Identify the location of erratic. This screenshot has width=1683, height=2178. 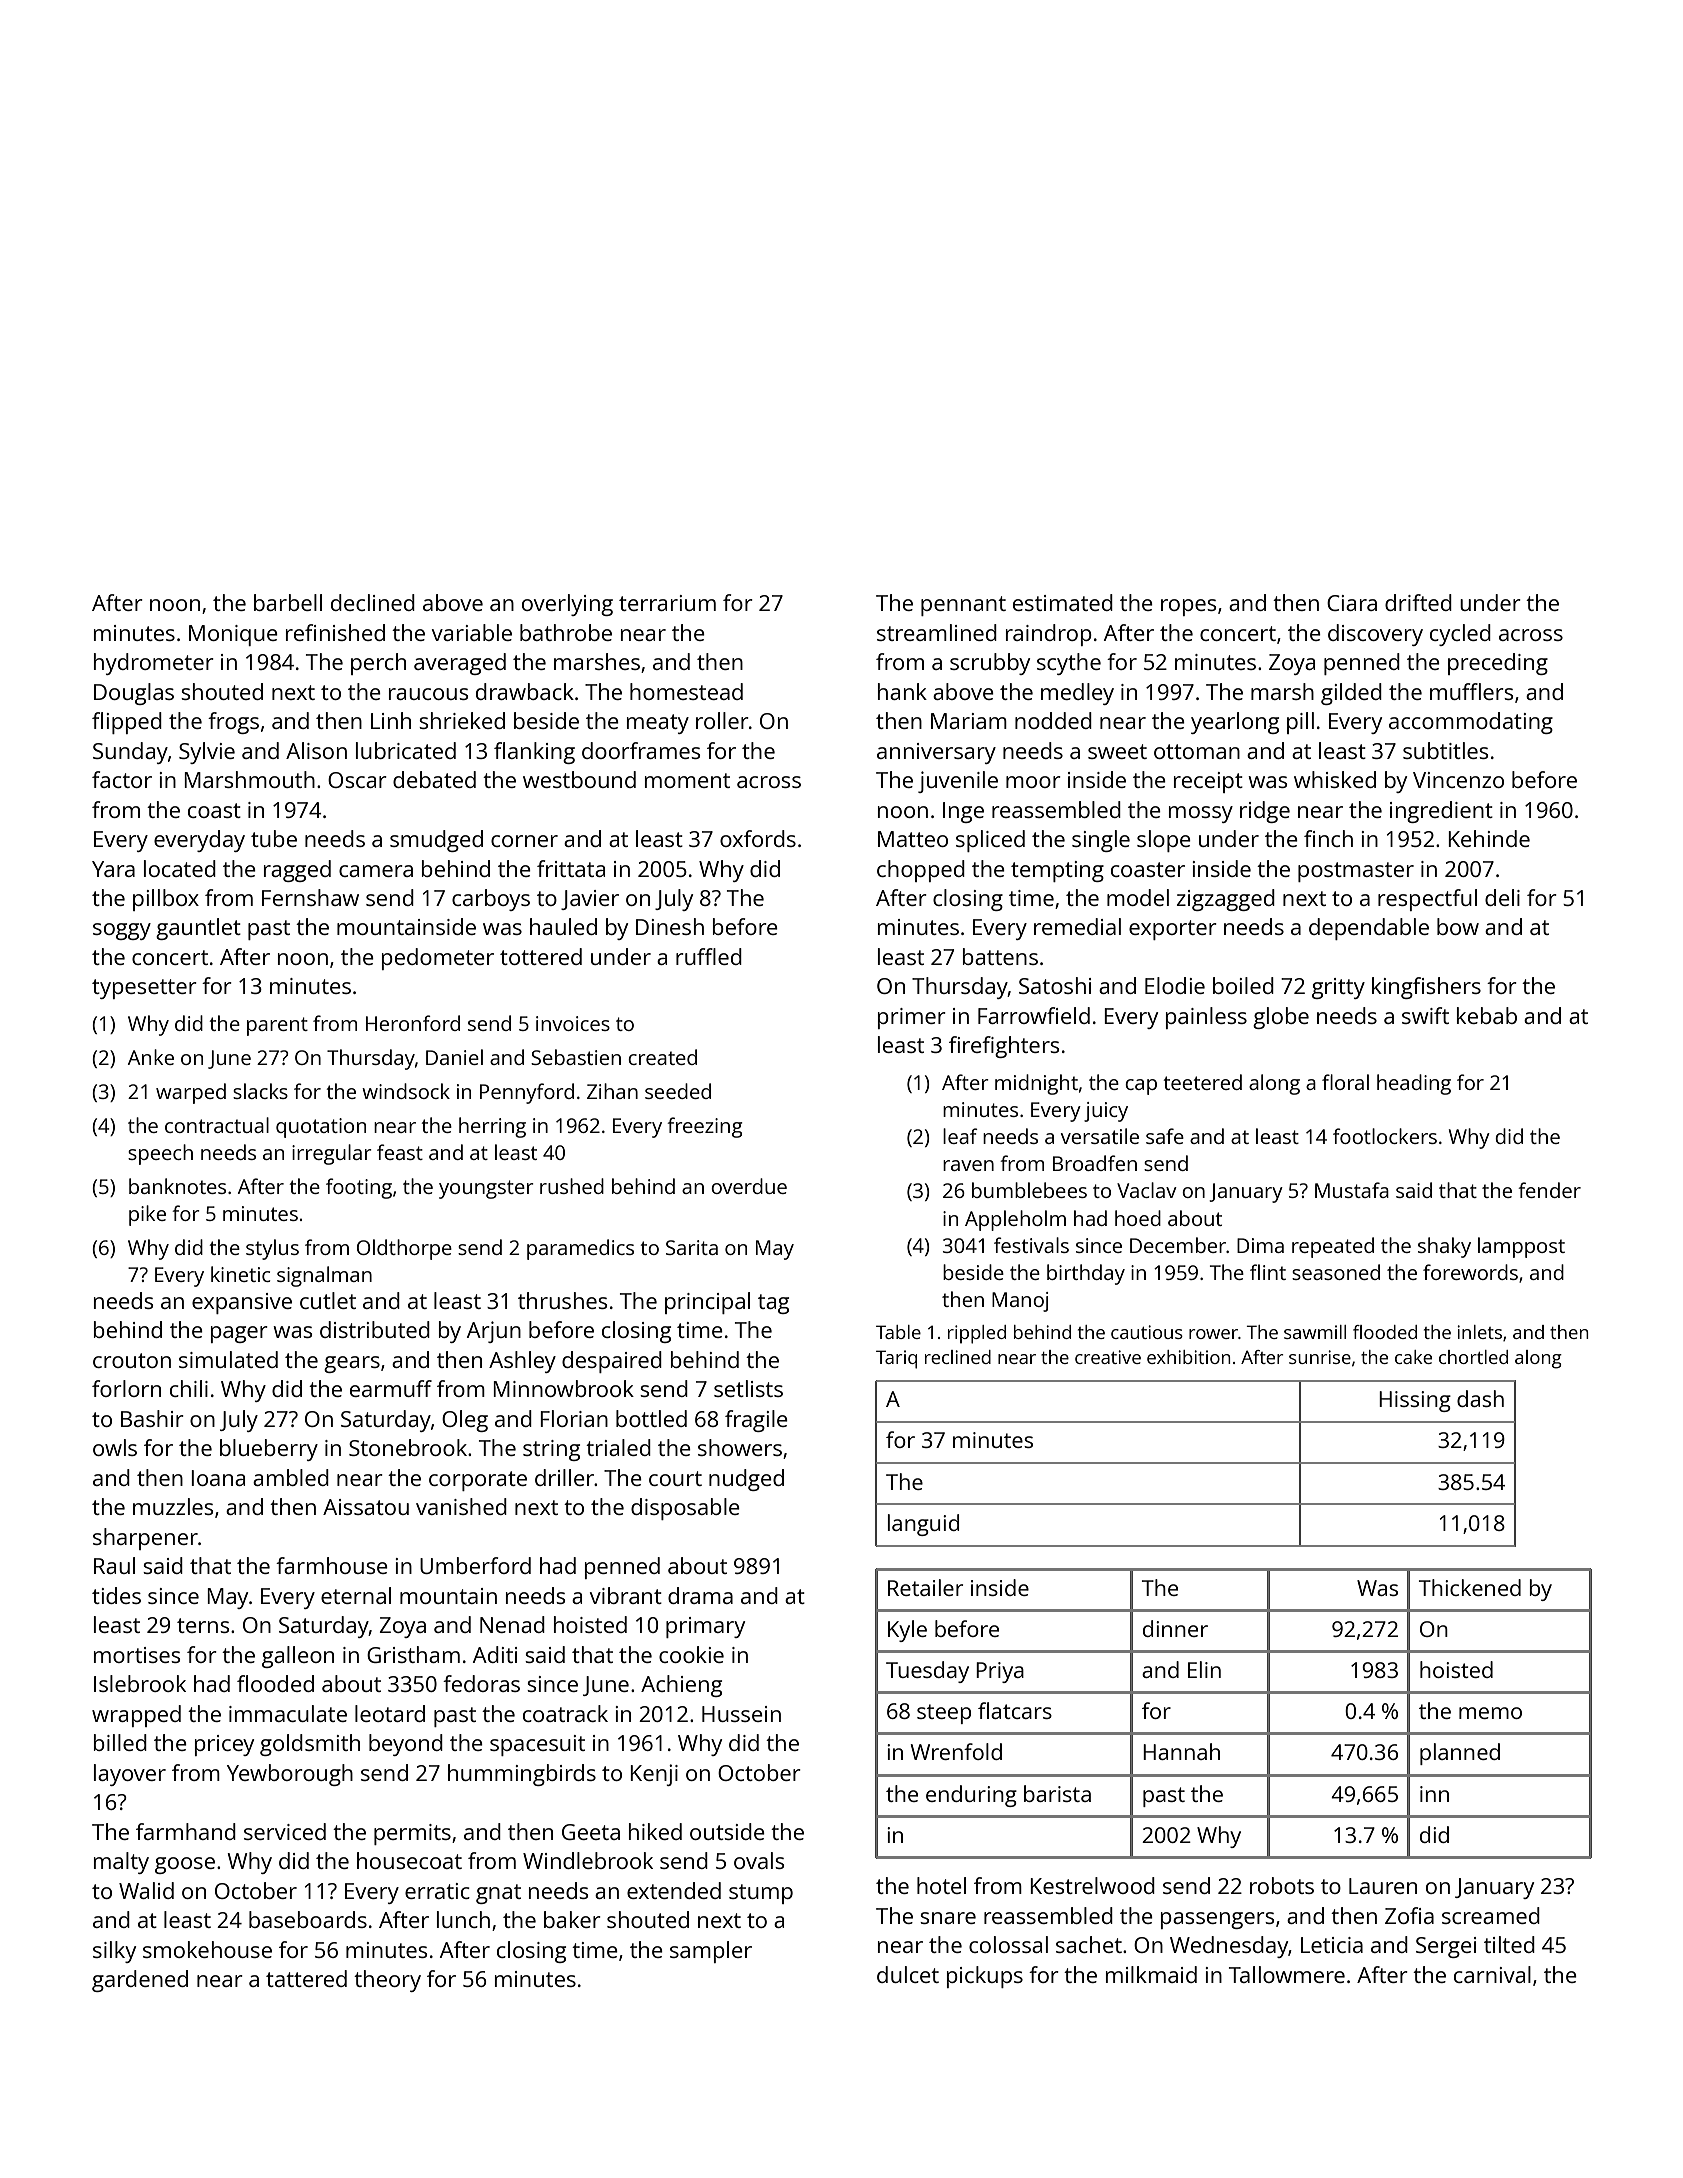
(437, 1891).
